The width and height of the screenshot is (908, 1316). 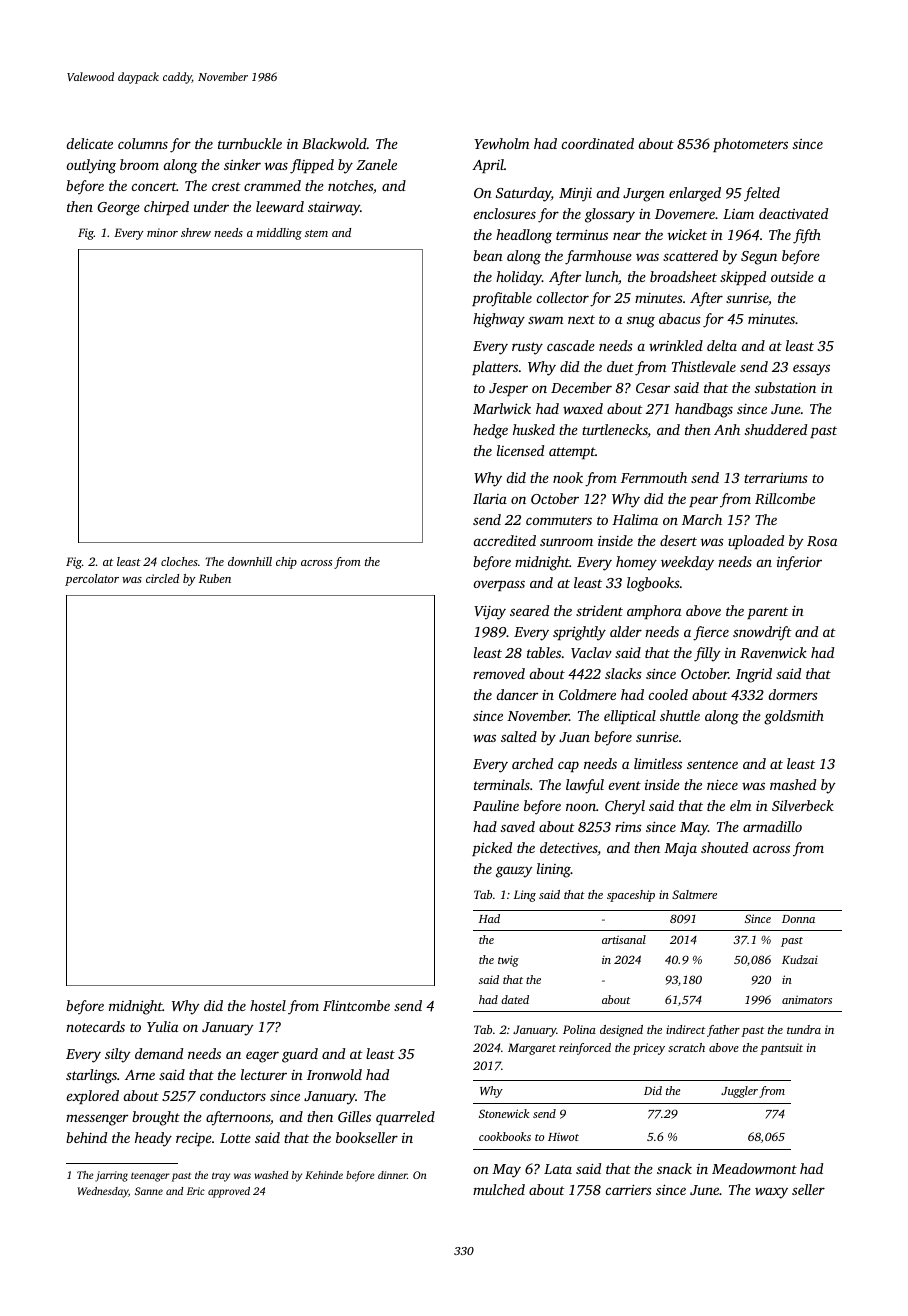 What do you see at coordinates (162, 578) in the screenshot?
I see `circled` at bounding box center [162, 578].
